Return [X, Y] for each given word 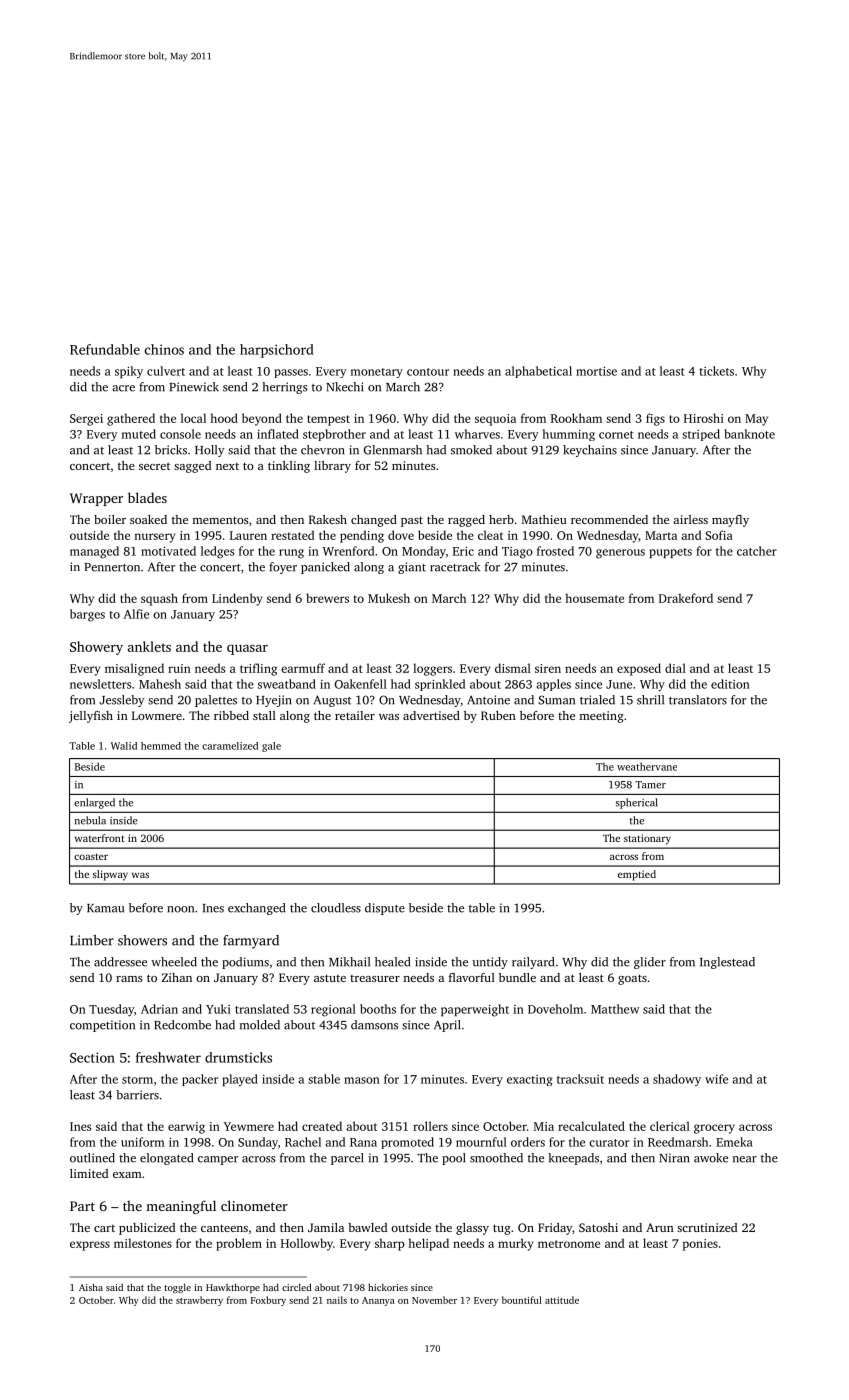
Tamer [650, 785]
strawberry [199, 1301]
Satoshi [598, 1227]
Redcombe [182, 1025]
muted [139, 434]
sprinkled [440, 685]
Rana [363, 1142]
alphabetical [538, 372]
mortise [596, 371]
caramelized [230, 746]
